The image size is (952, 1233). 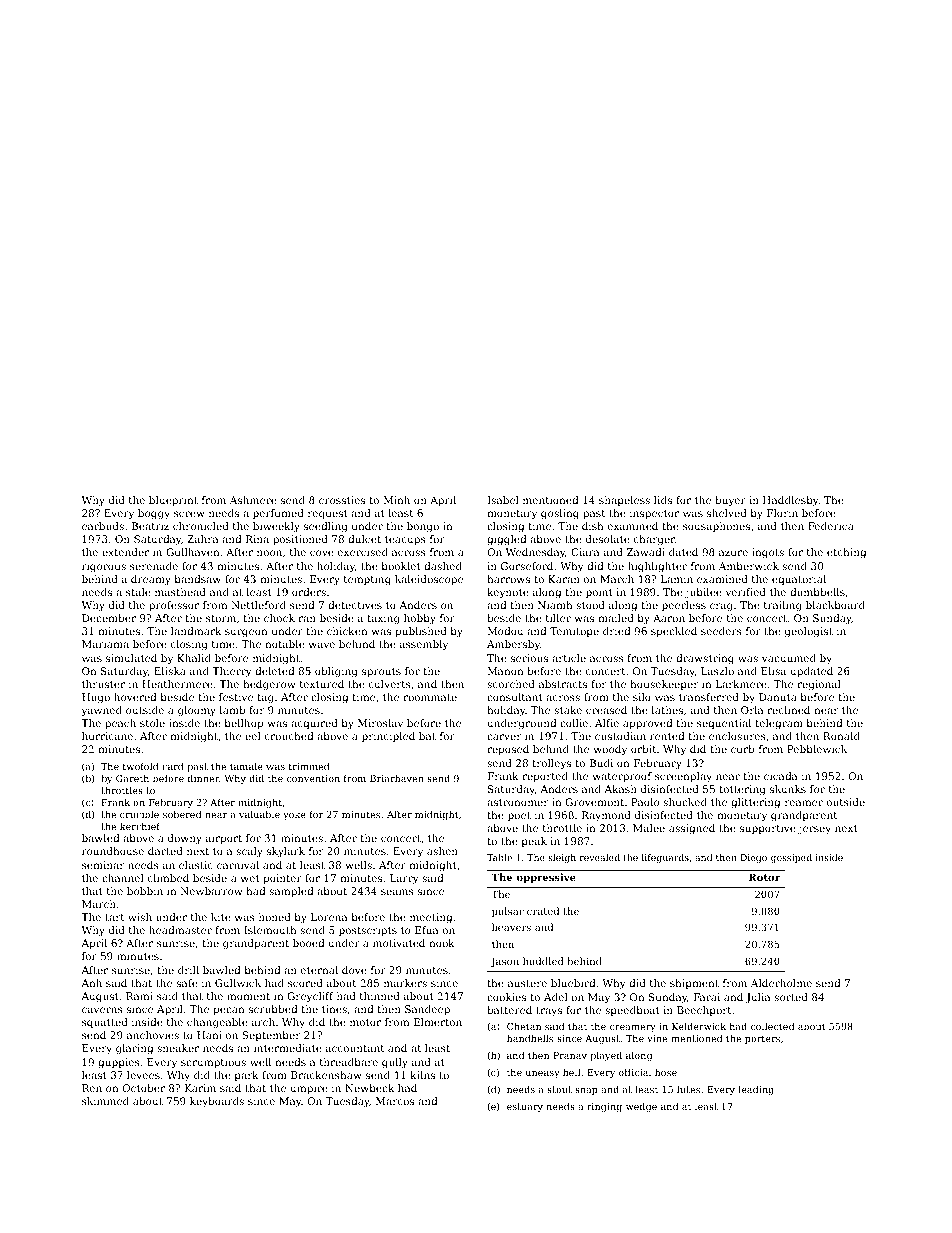 What do you see at coordinates (401, 566) in the screenshot?
I see `booklet` at bounding box center [401, 566].
